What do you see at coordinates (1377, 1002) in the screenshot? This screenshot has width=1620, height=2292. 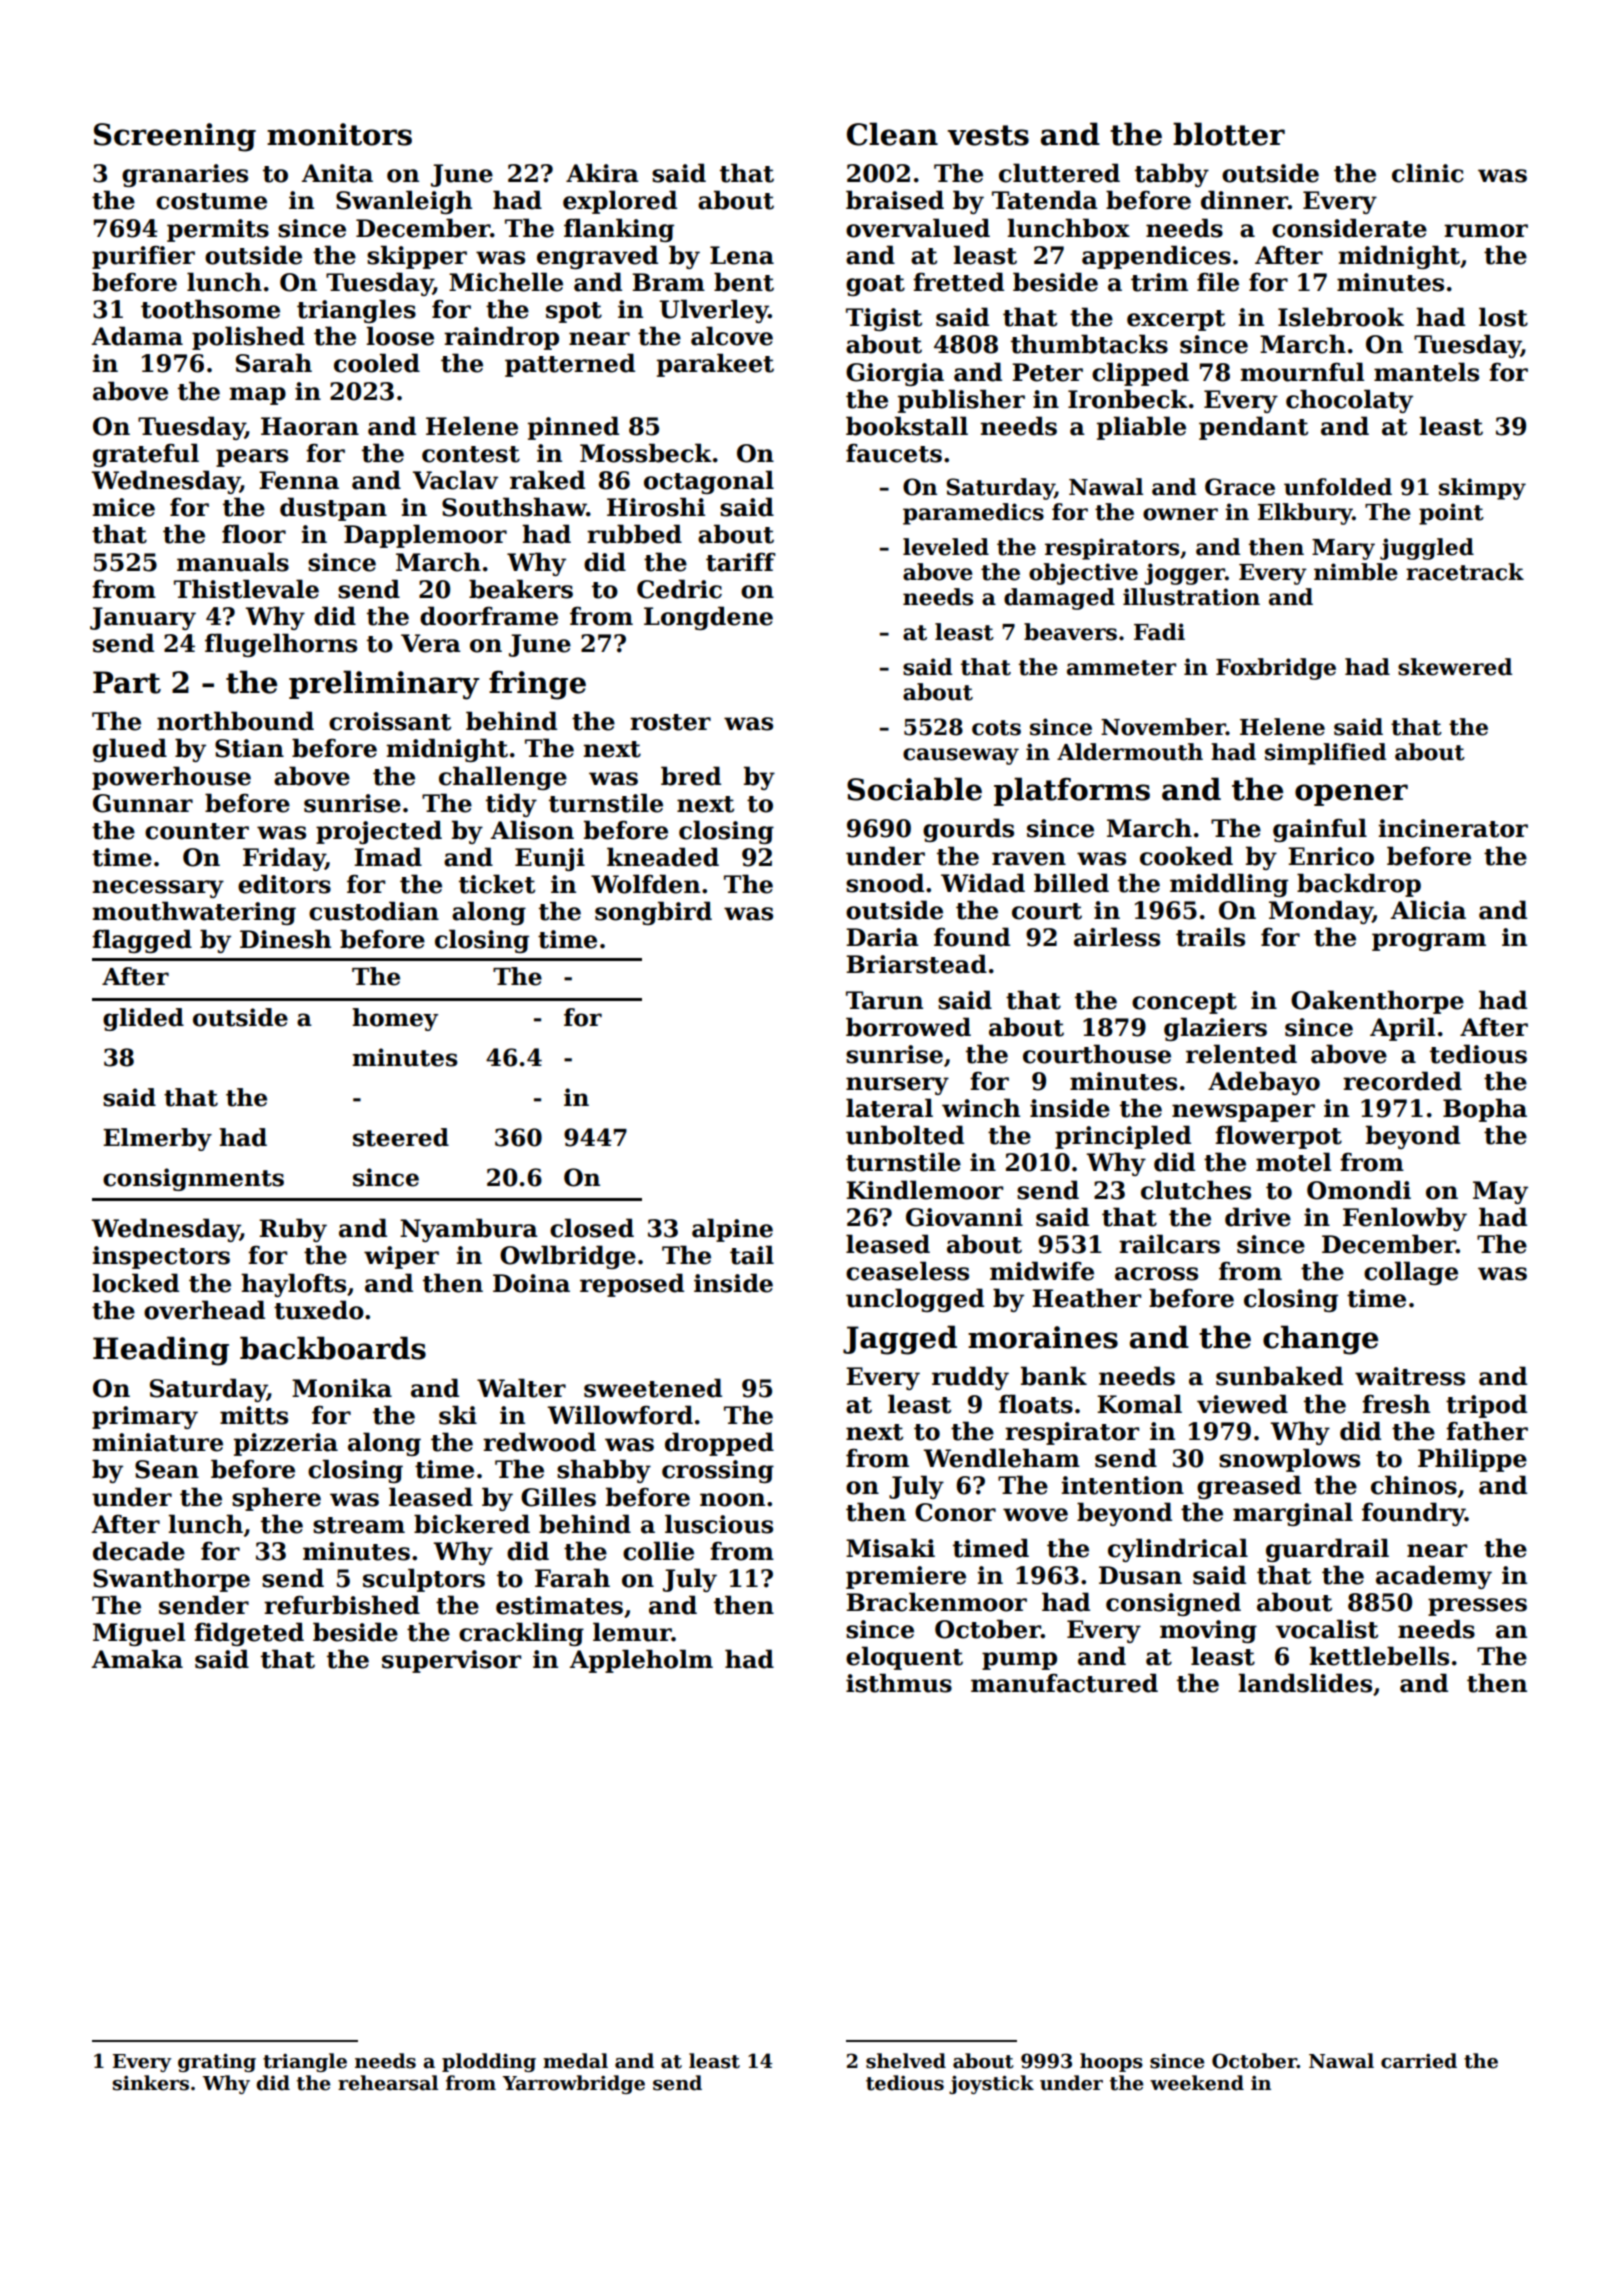 I see `Oakenthorpe` at bounding box center [1377, 1002].
